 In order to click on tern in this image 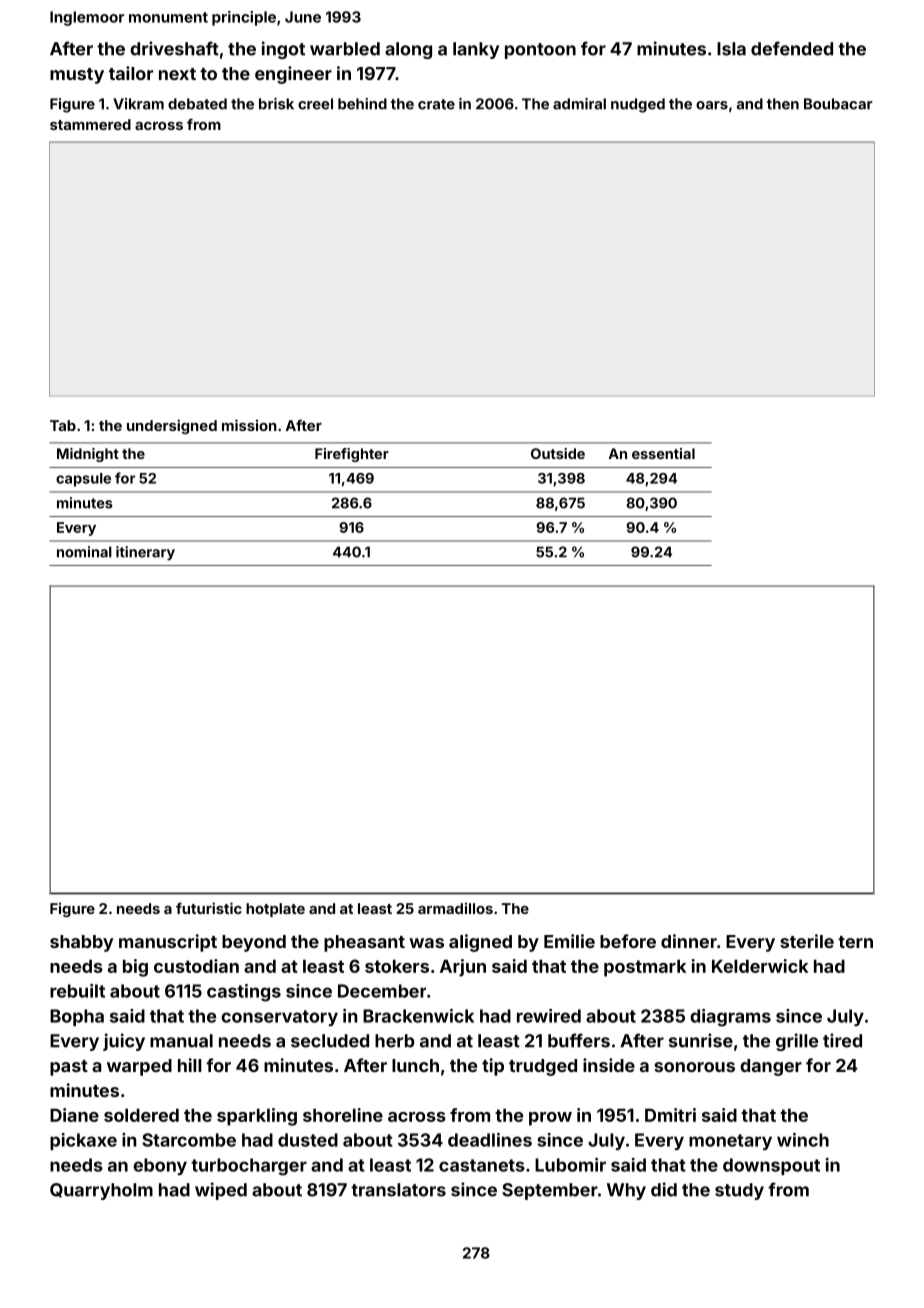, I will do `click(855, 942)`.
